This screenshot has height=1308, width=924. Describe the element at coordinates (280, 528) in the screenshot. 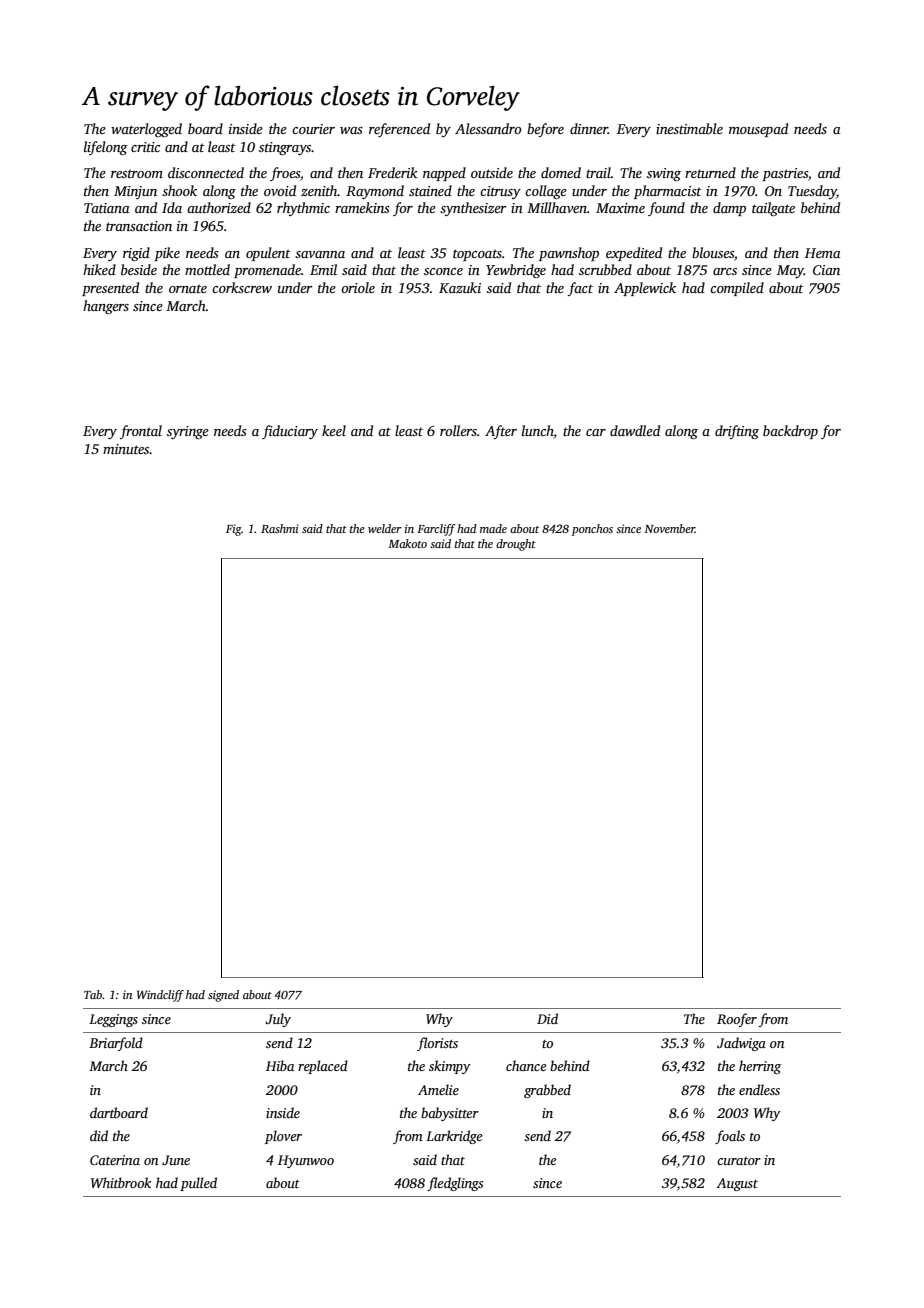

I see `Rashmi` at that location.
